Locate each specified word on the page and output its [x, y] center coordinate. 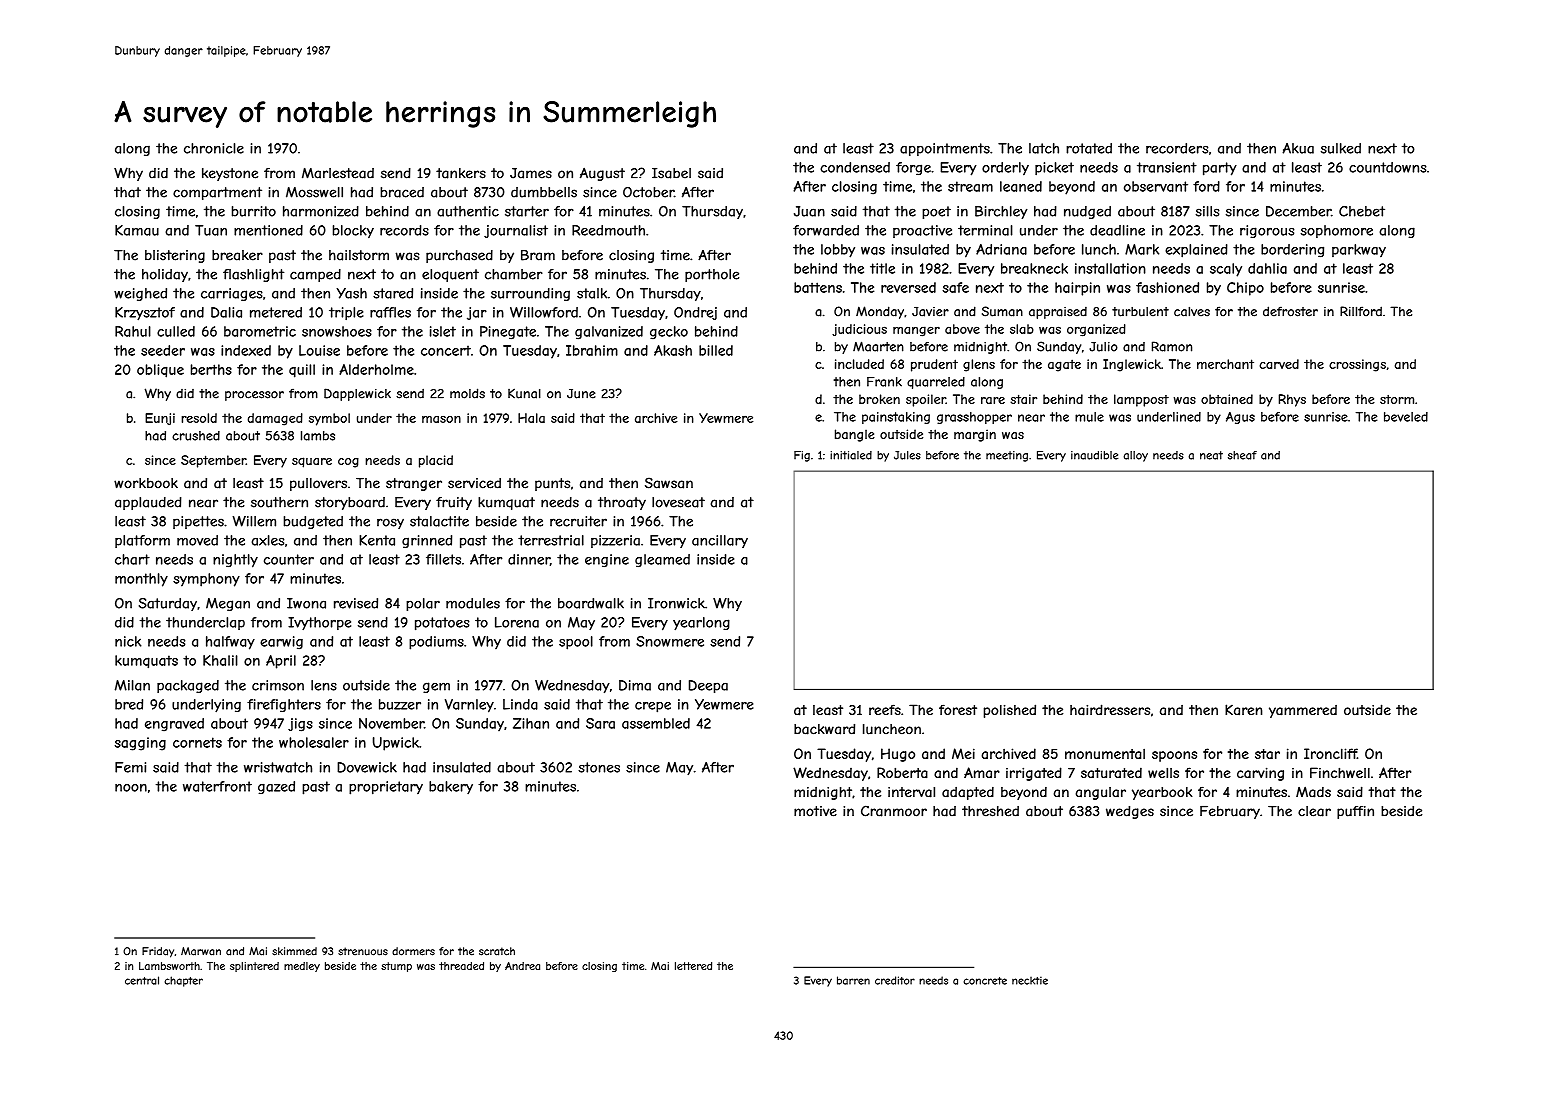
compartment [217, 193]
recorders [1177, 148]
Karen [1243, 710]
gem [436, 687]
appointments [945, 149]
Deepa [708, 686]
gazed [276, 787]
